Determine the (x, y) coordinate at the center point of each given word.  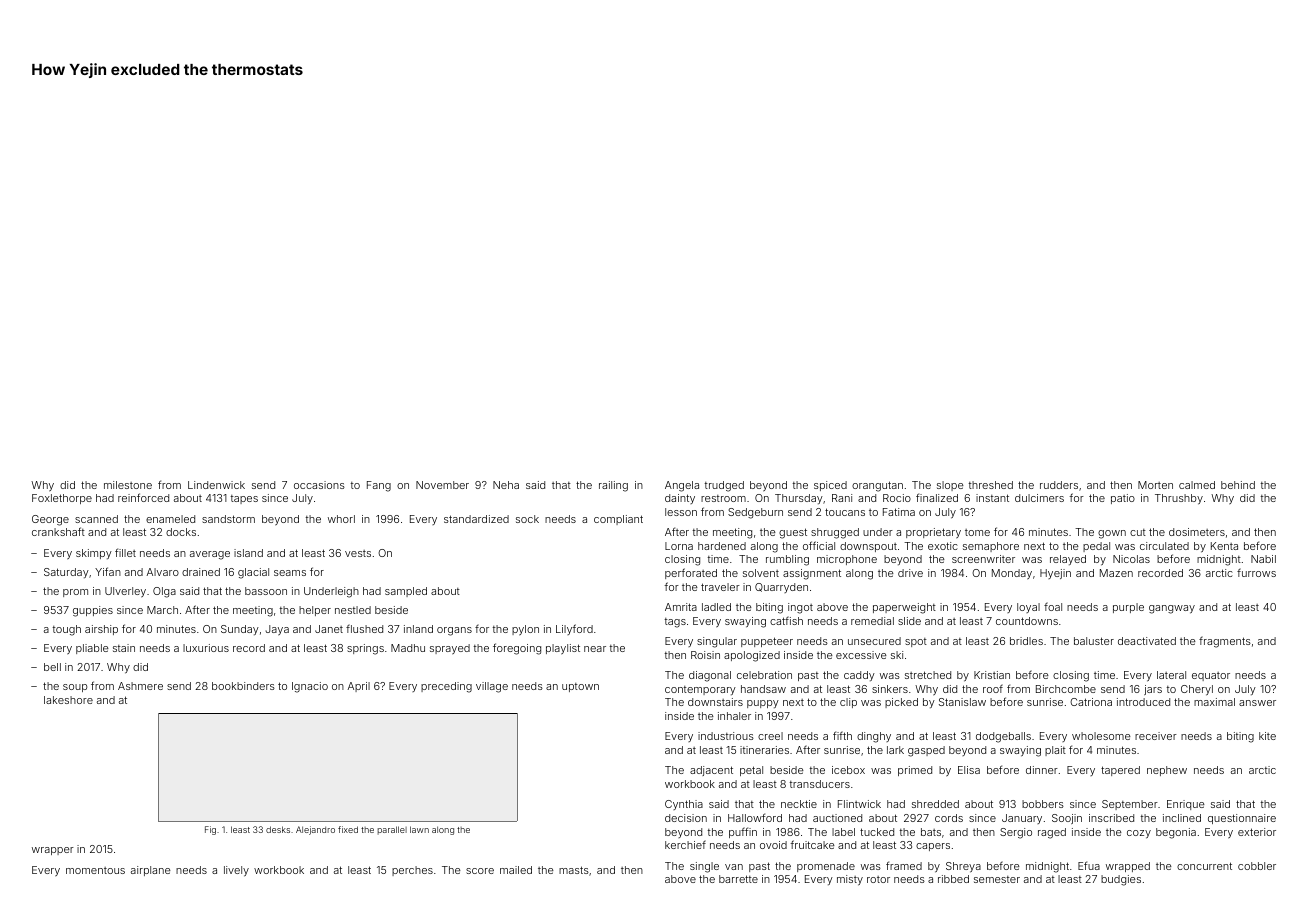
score (480, 871)
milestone (128, 485)
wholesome (1101, 736)
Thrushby (1179, 499)
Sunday (240, 630)
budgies (1121, 880)
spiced (830, 486)
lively (236, 871)
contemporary (700, 690)
